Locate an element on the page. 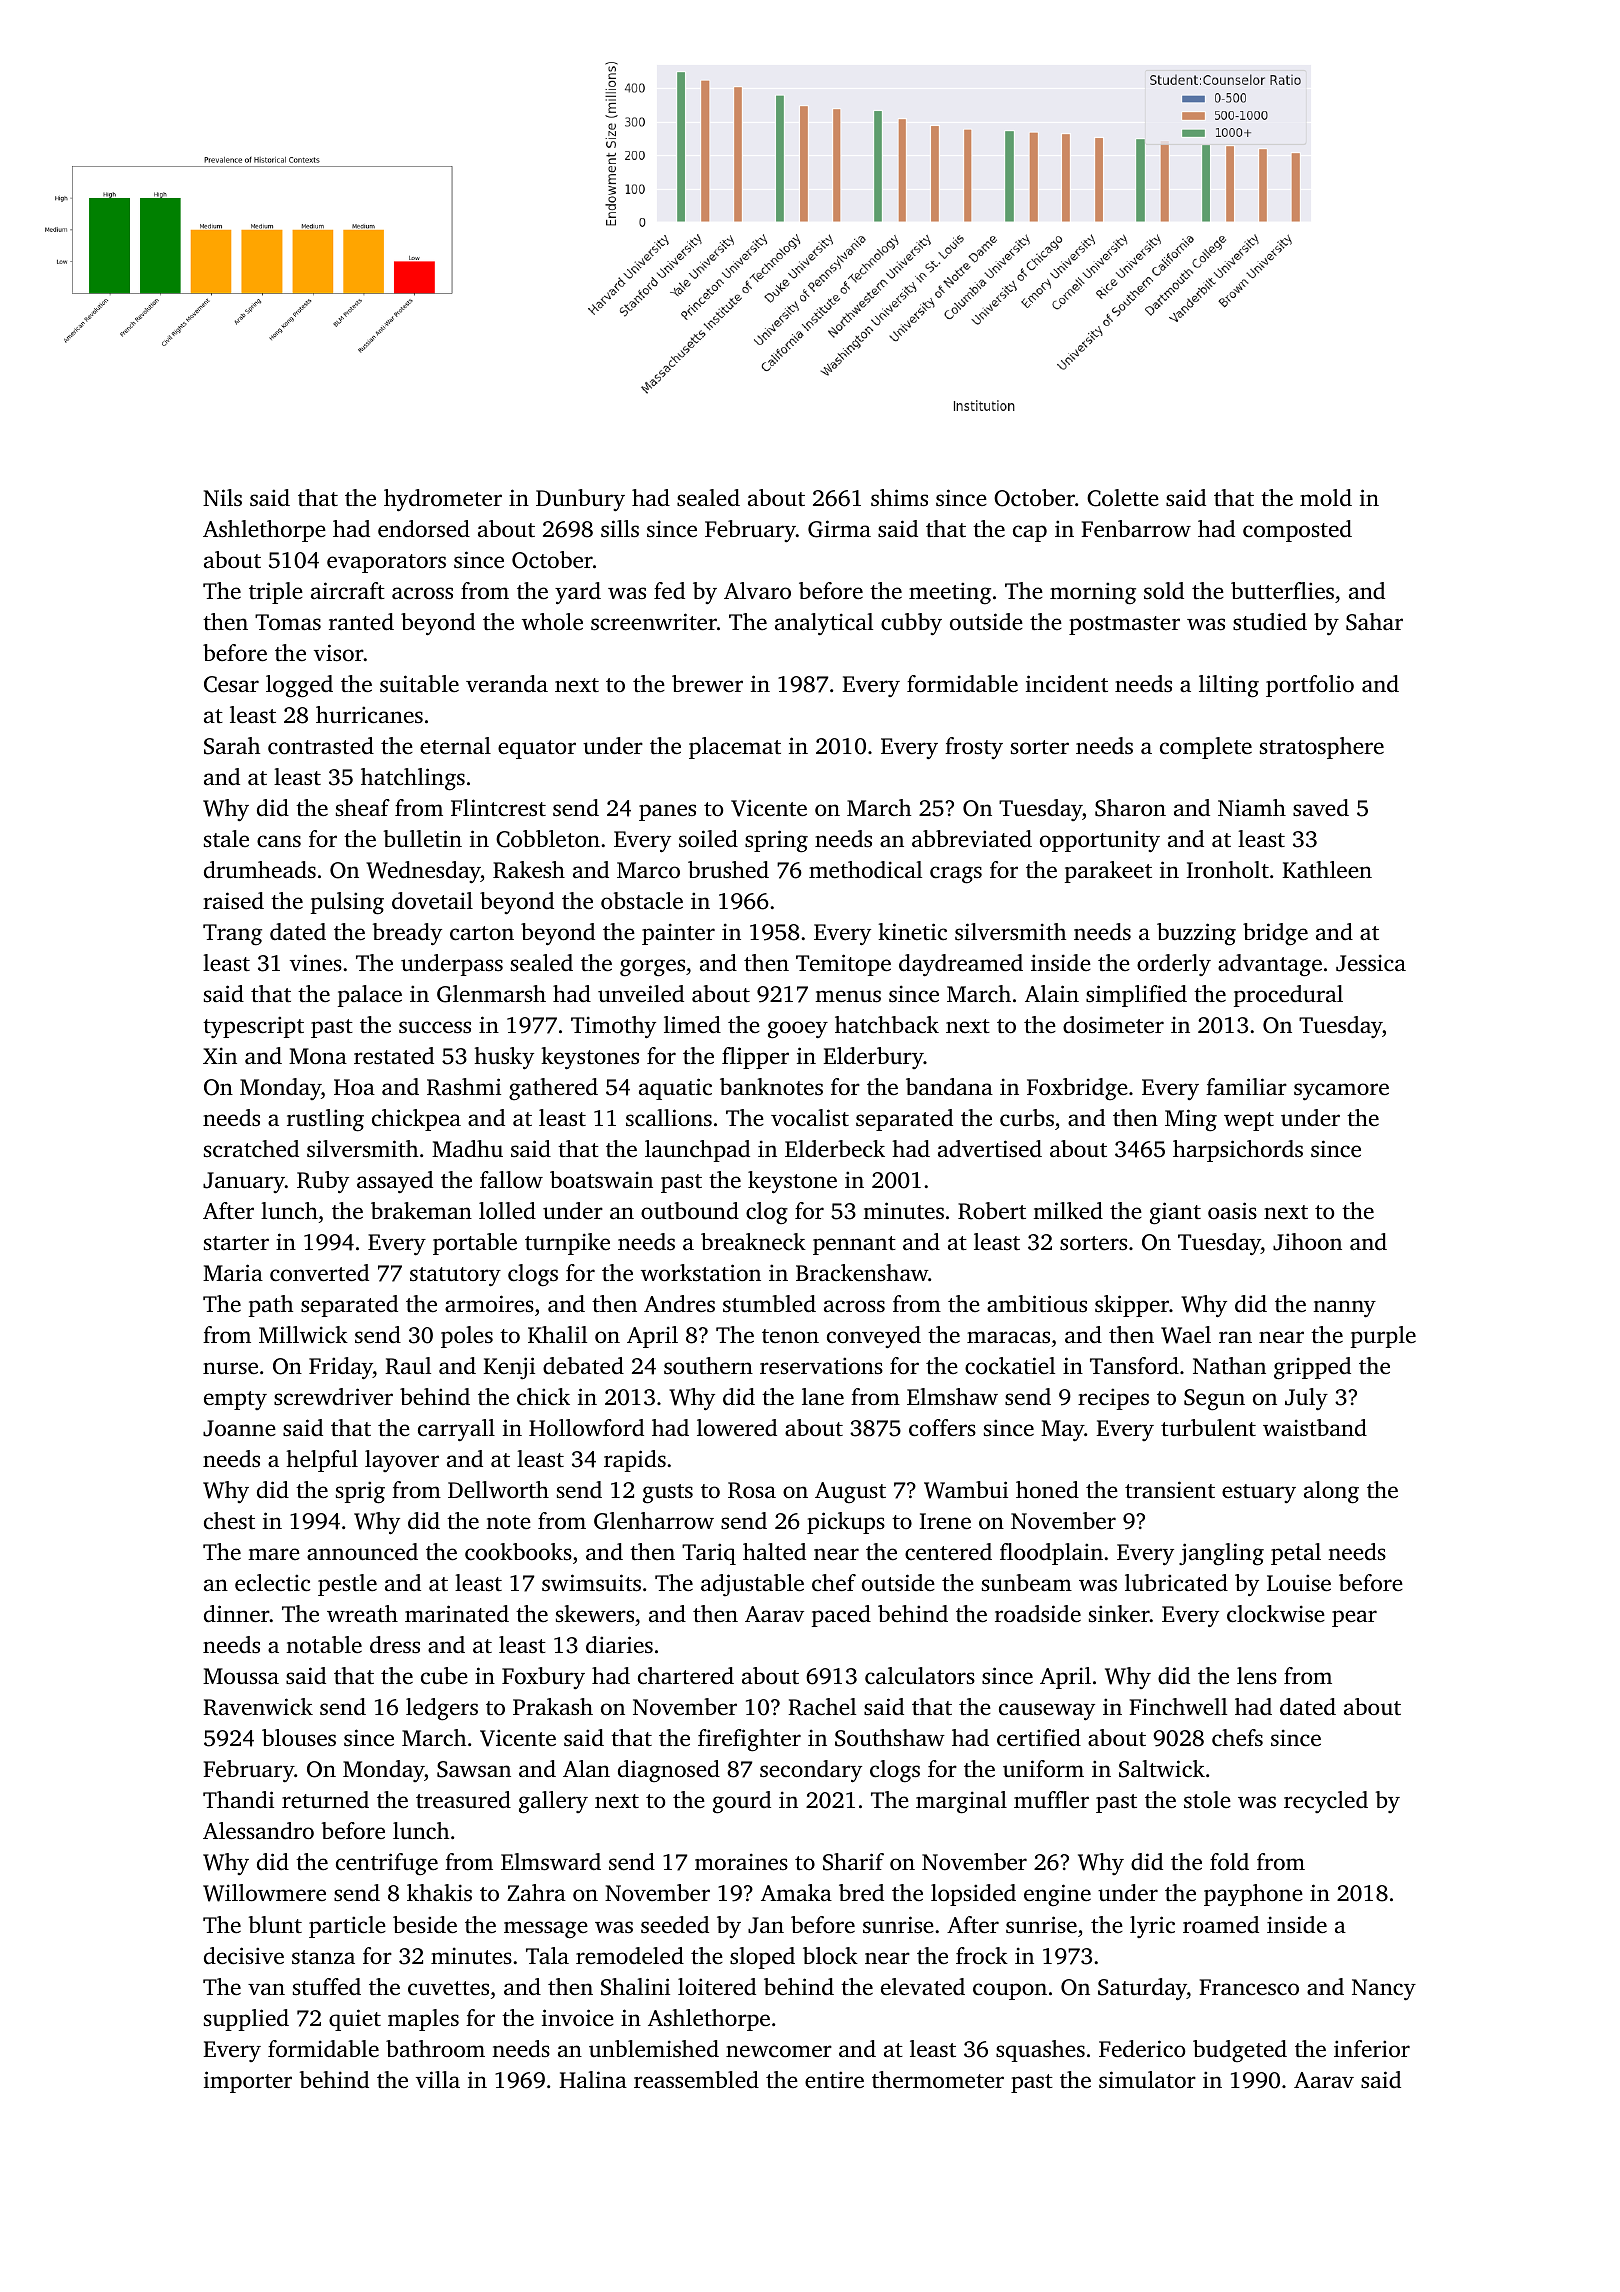 The height and width of the page is (2292, 1620). lolled is located at coordinates (507, 1210).
